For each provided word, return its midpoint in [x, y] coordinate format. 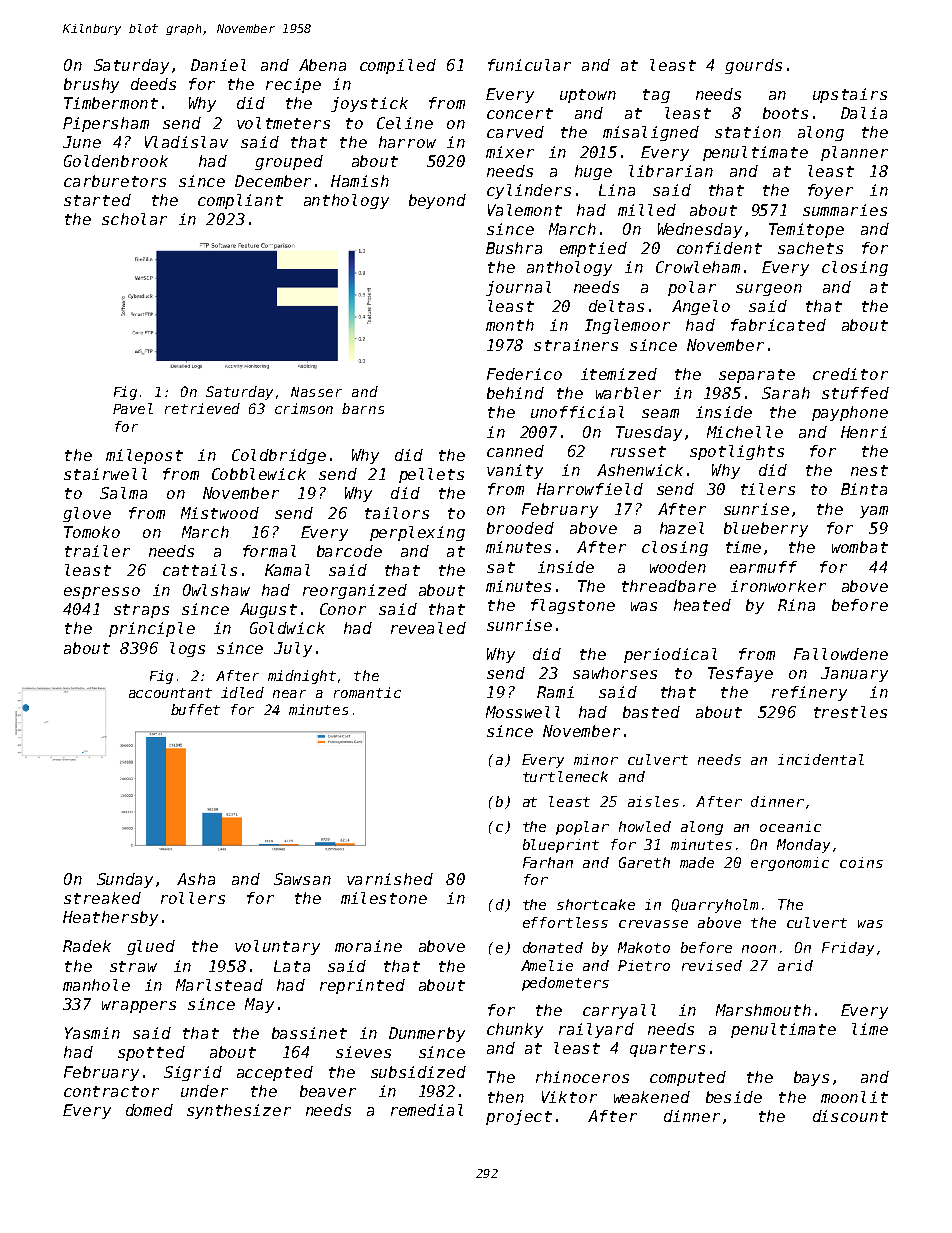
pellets [431, 475]
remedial [427, 1110]
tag [656, 96]
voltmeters [283, 123]
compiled [398, 66]
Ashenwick [640, 470]
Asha [196, 879]
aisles [653, 801]
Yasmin [92, 1033]
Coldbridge [279, 456]
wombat [860, 547]
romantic [367, 692]
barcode [349, 551]
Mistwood [220, 513]
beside [734, 1097]
